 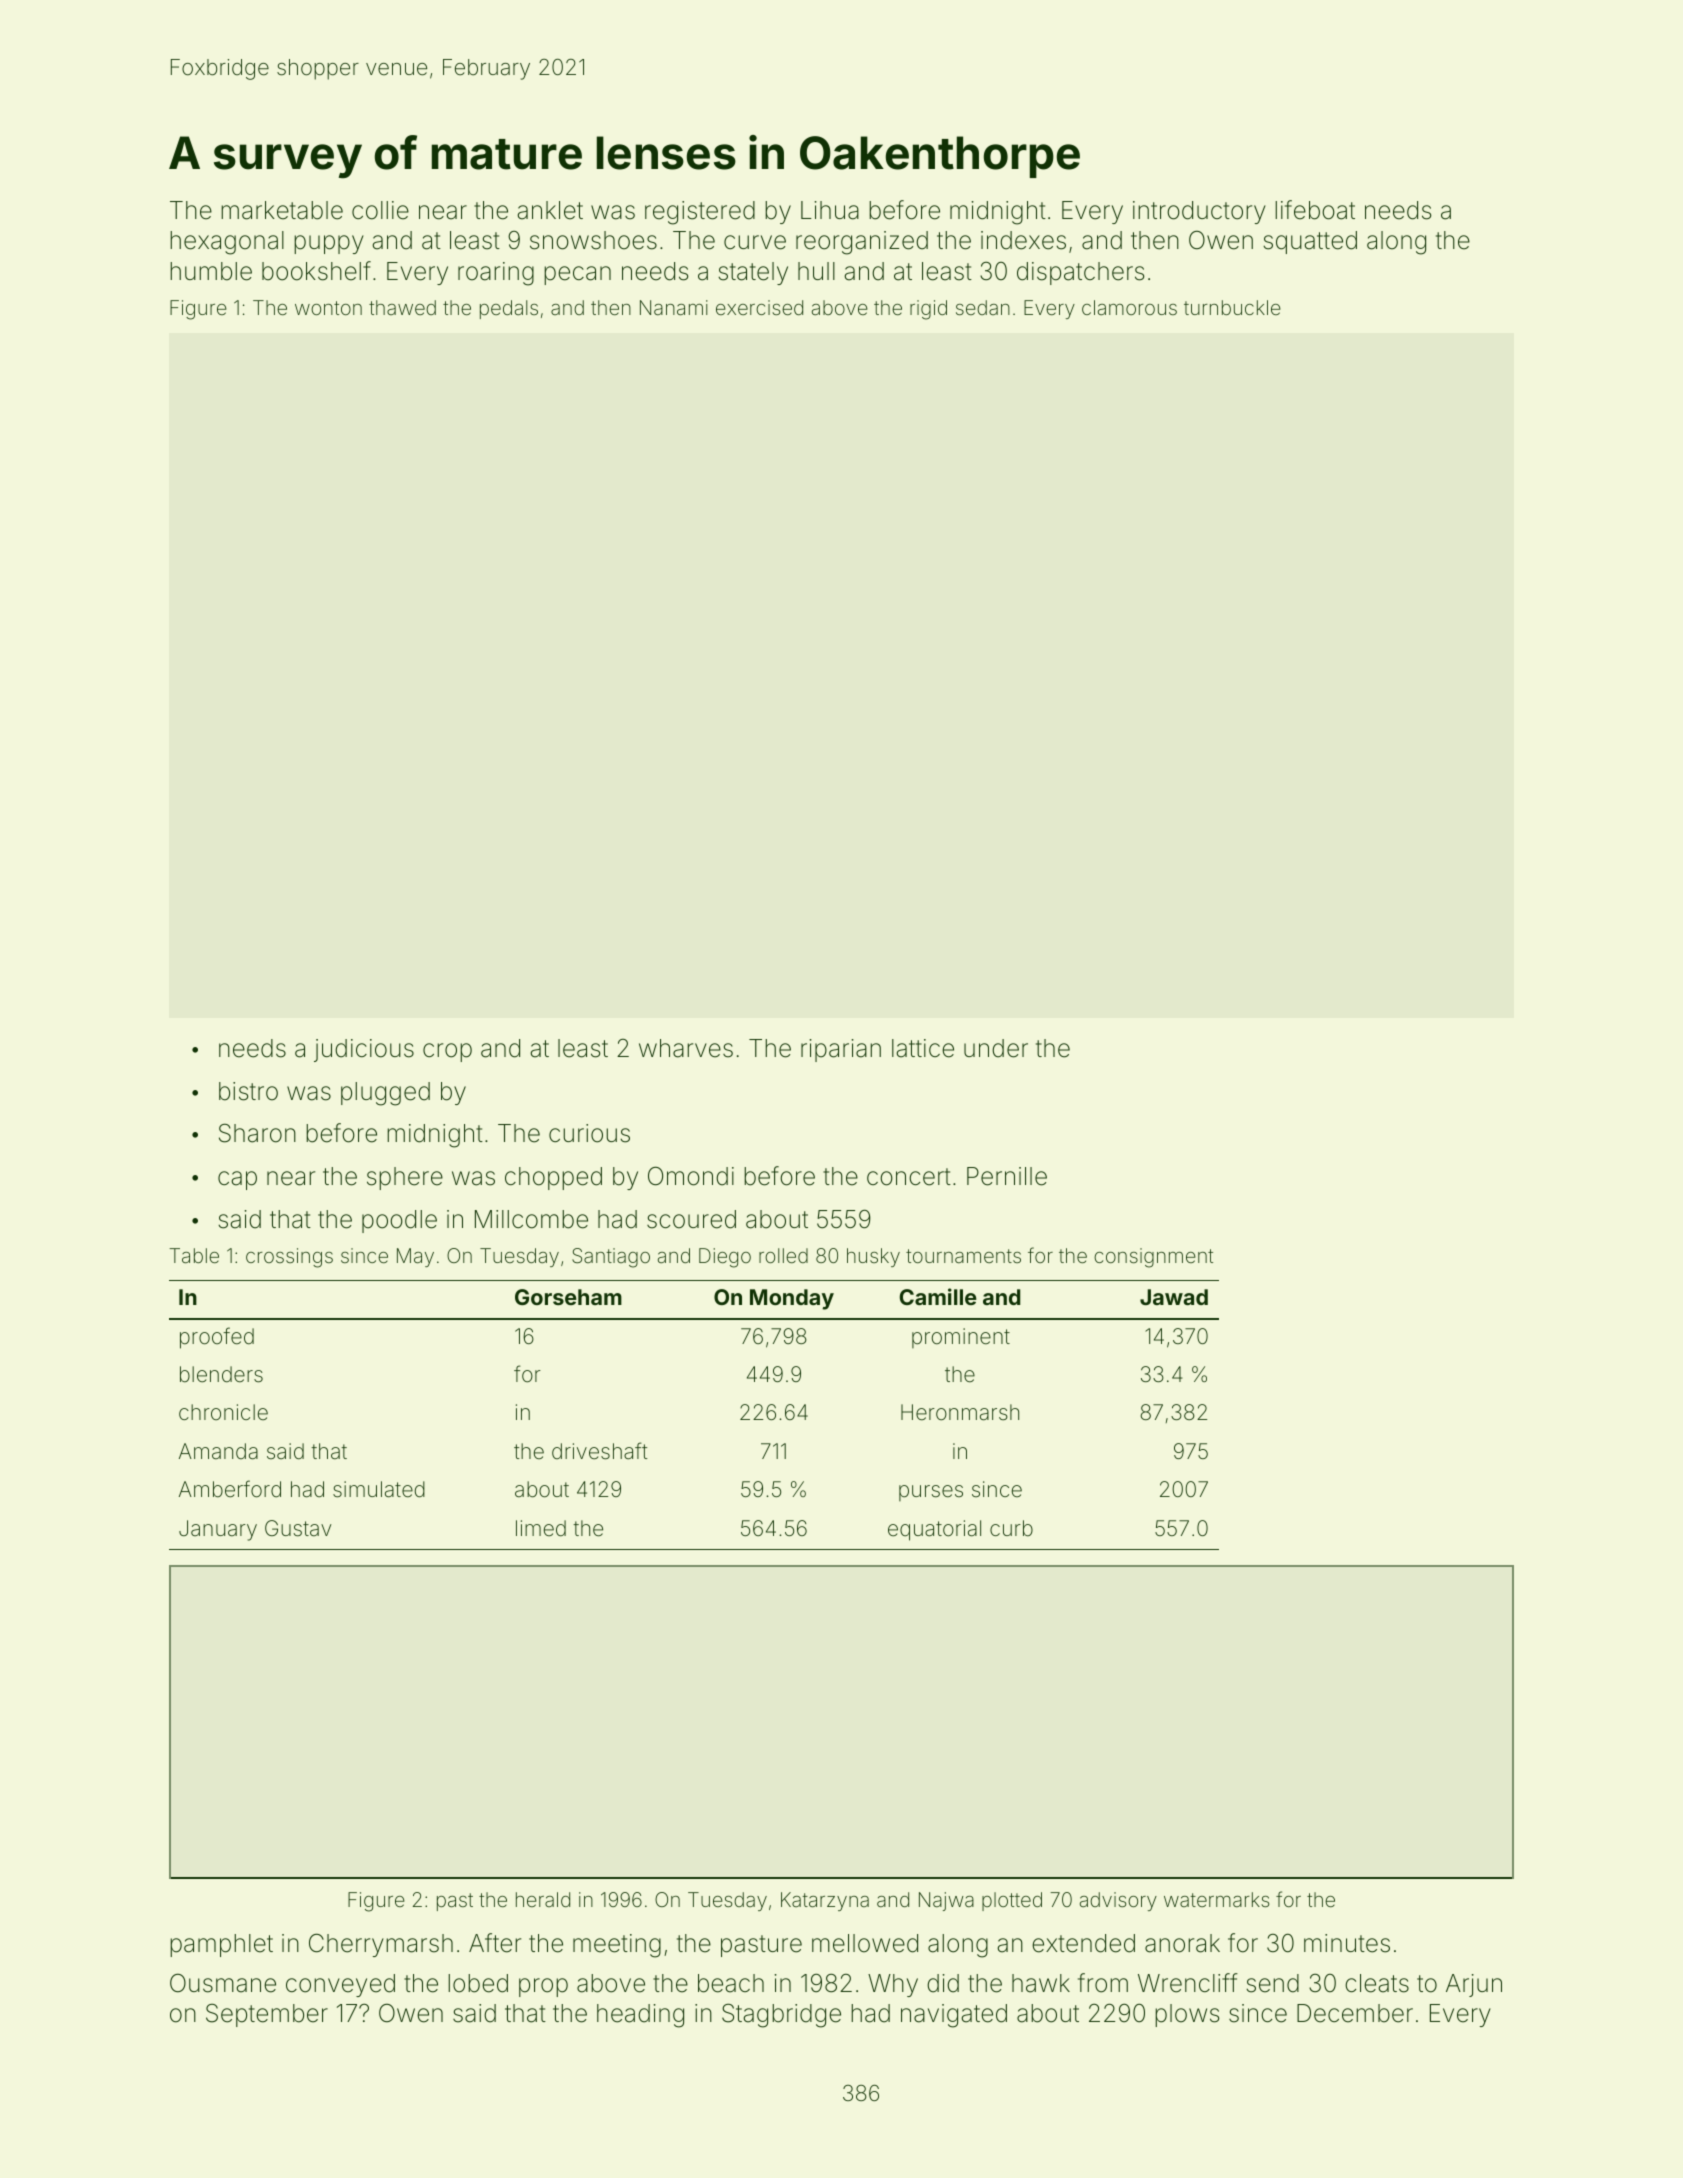 What do you see at coordinates (830, 210) in the screenshot?
I see `Lihua` at bounding box center [830, 210].
